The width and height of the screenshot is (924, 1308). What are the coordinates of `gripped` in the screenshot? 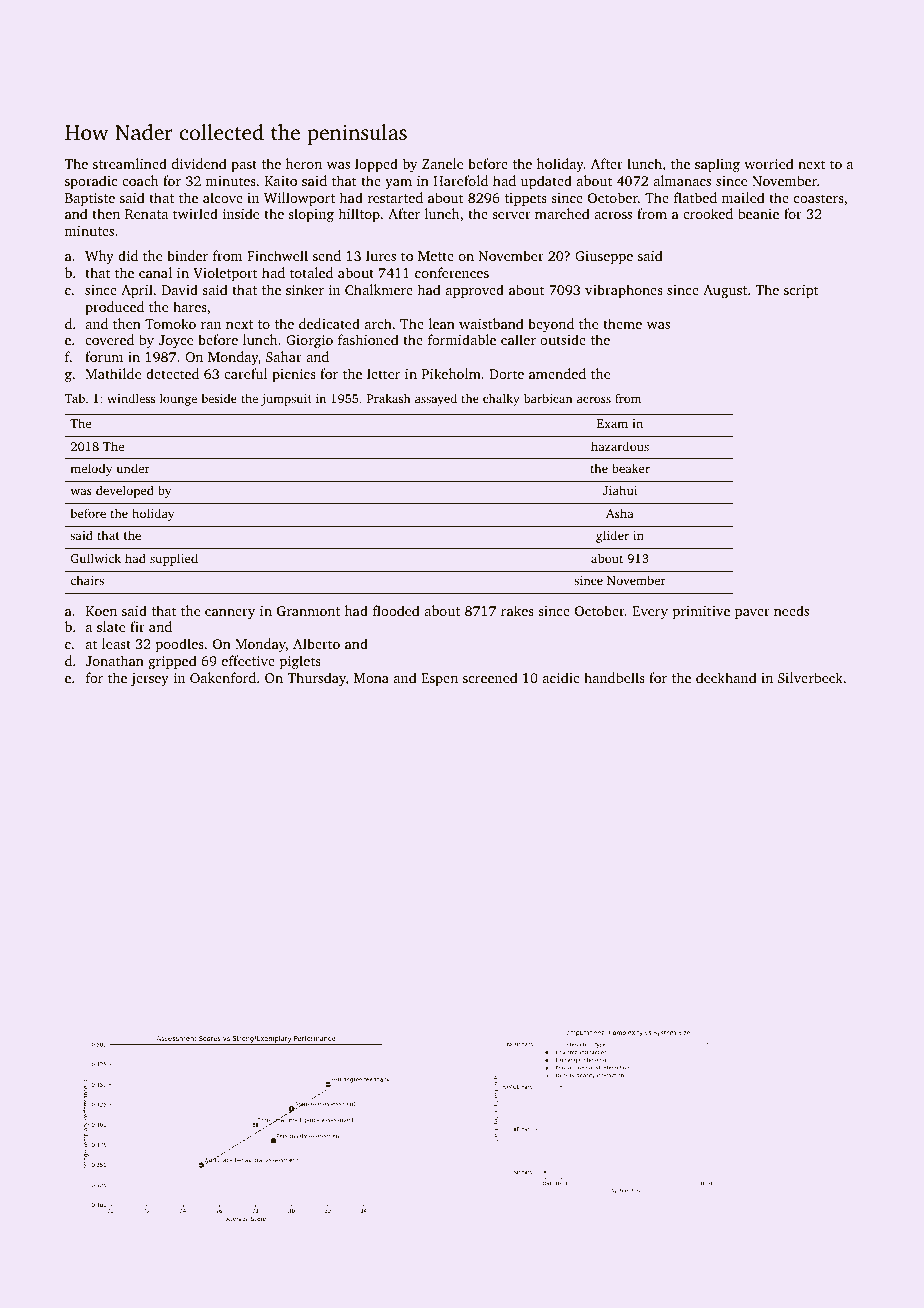 It's located at (172, 662).
